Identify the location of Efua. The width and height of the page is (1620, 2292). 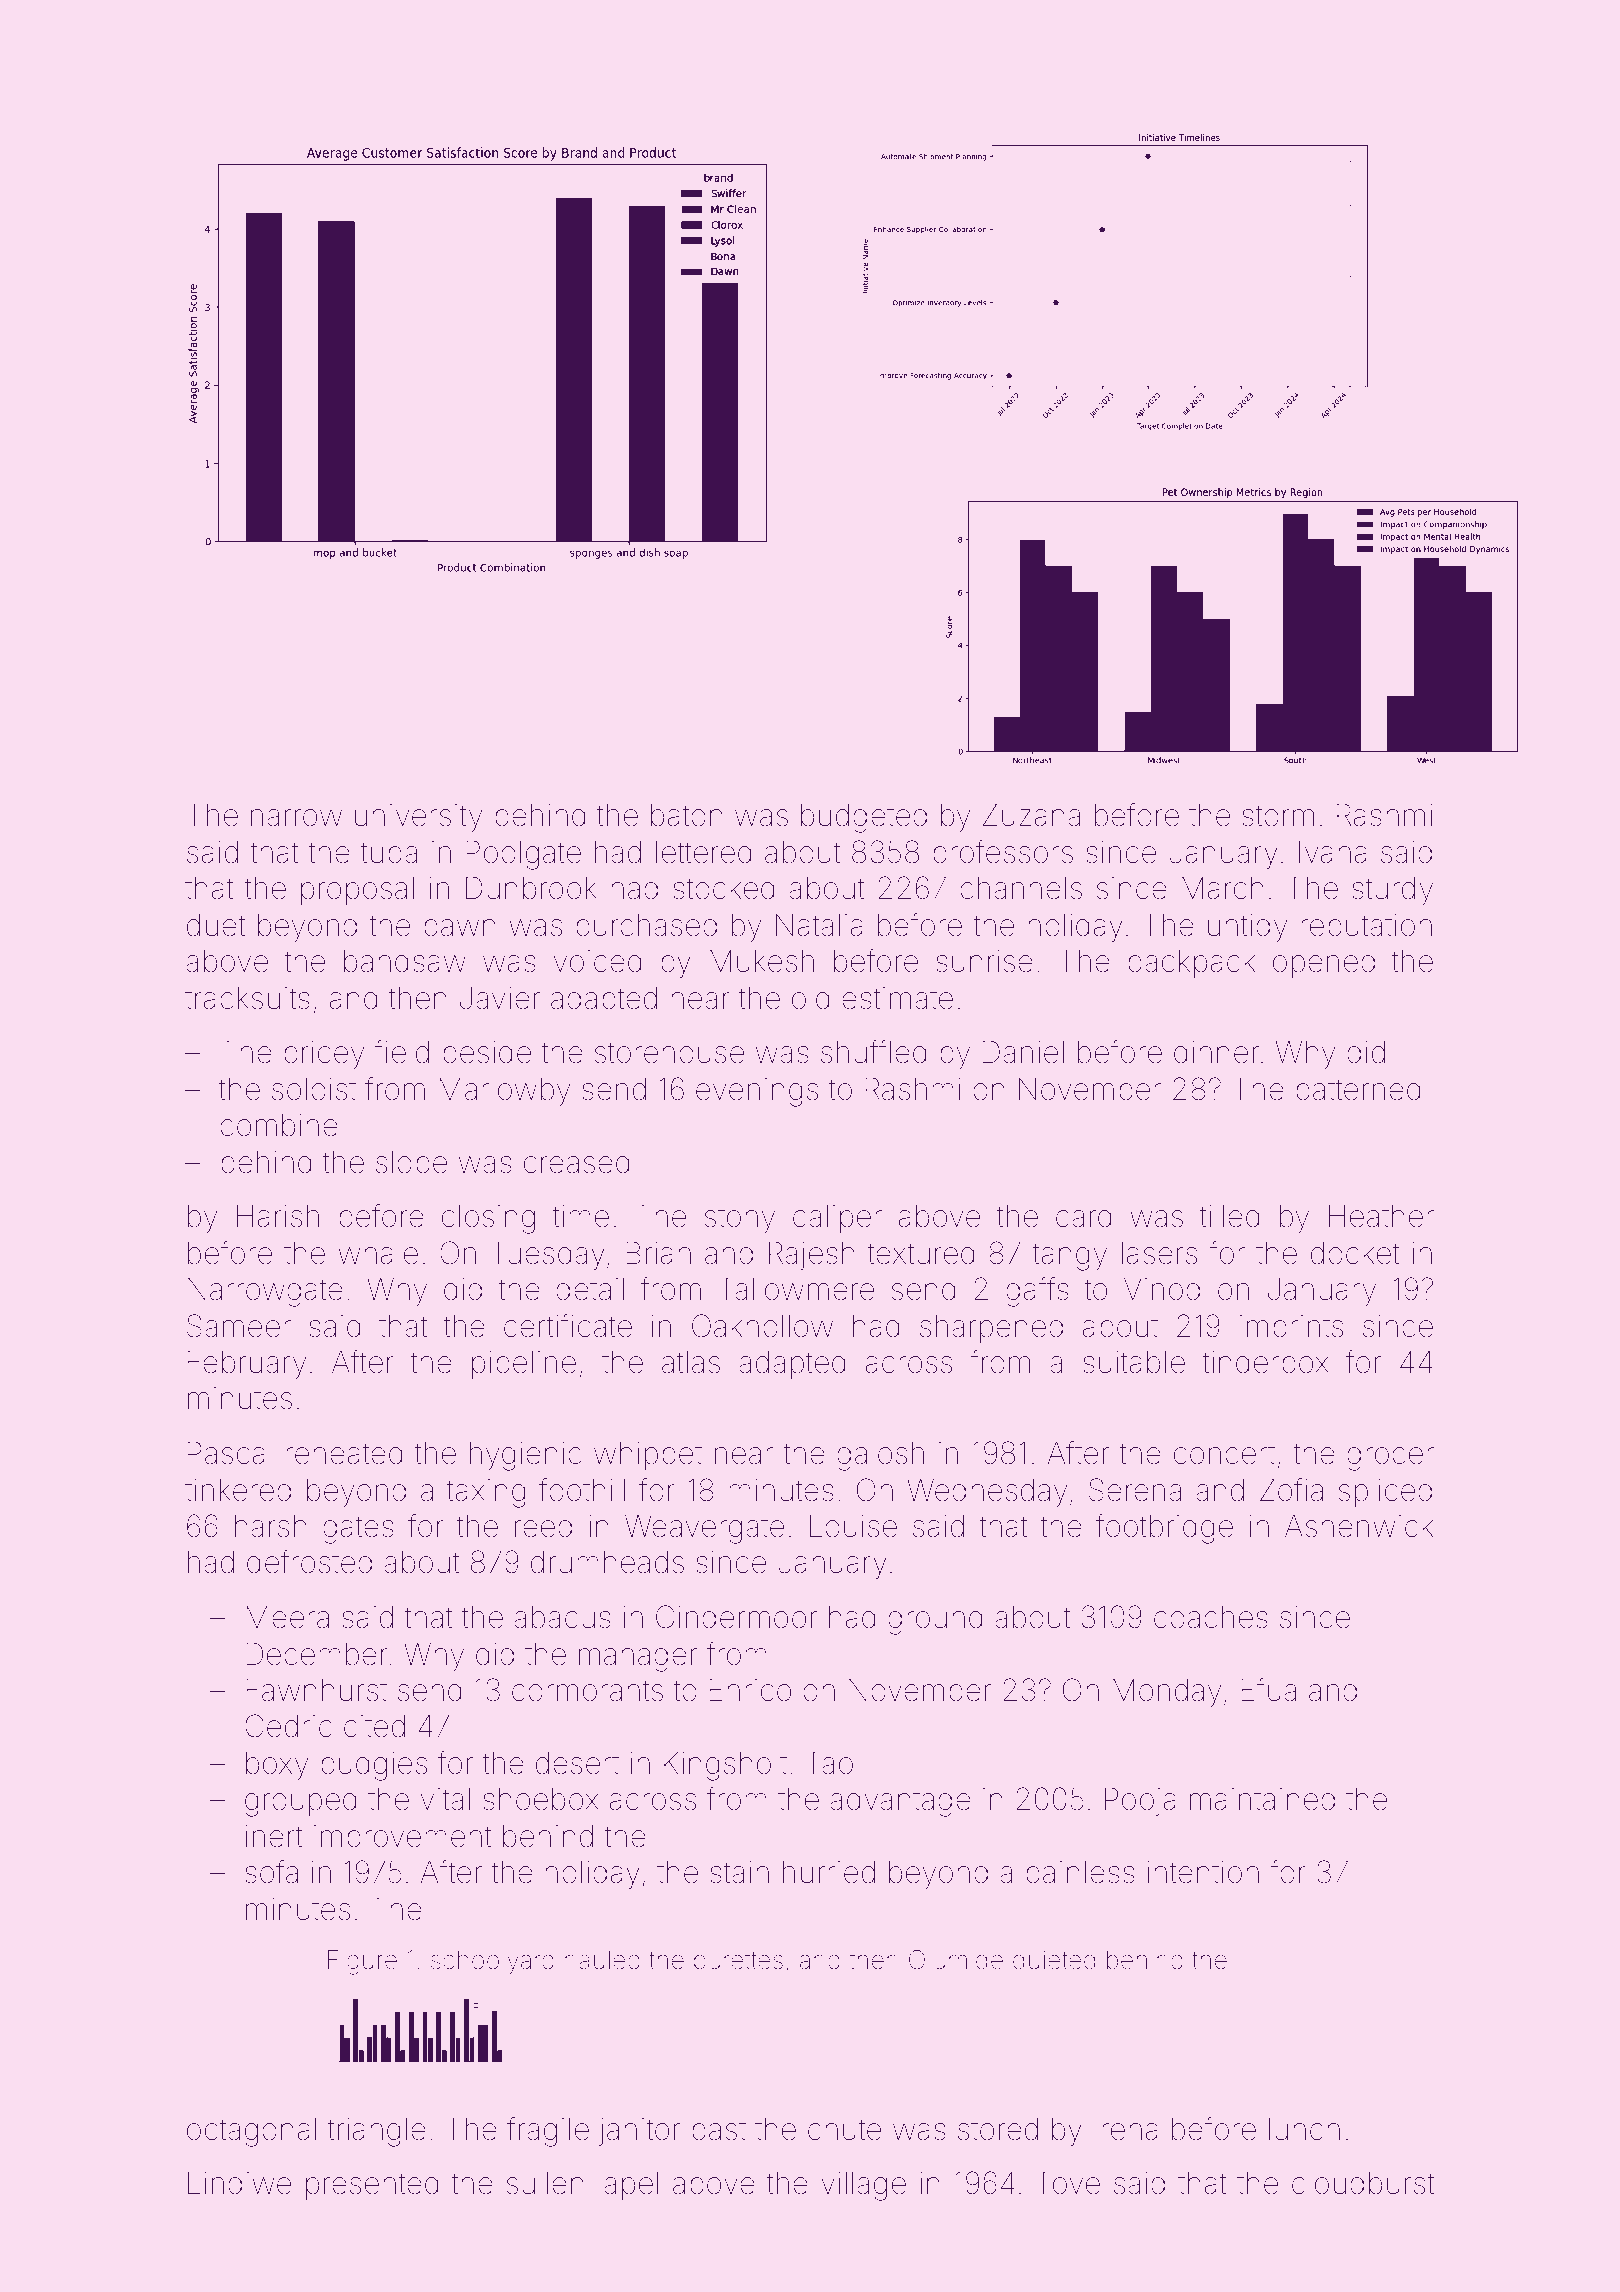
(1268, 1689).
